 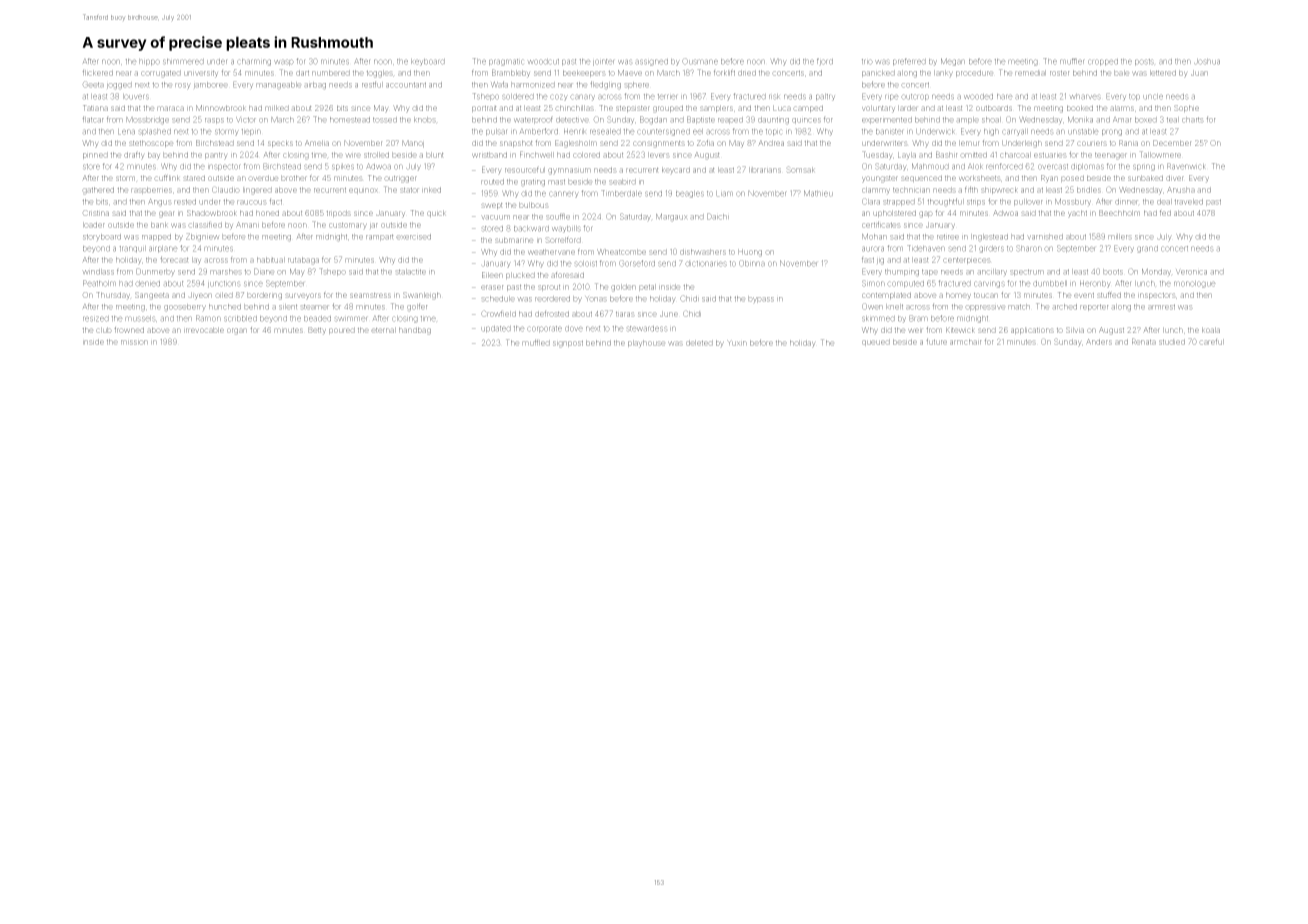 What do you see at coordinates (160, 203) in the document?
I see `Angus` at bounding box center [160, 203].
